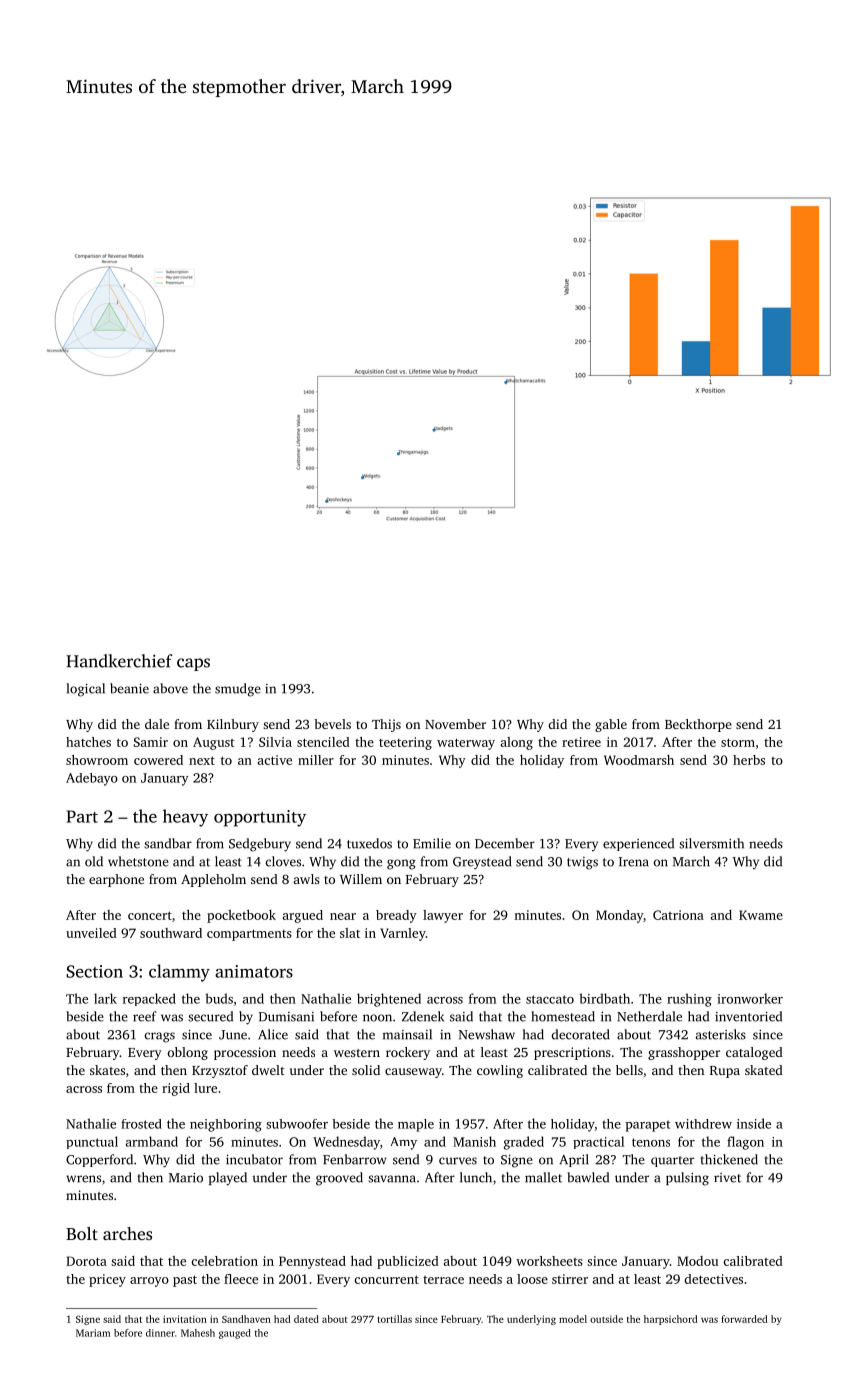  I want to click on Dumisani, so click(286, 1017).
